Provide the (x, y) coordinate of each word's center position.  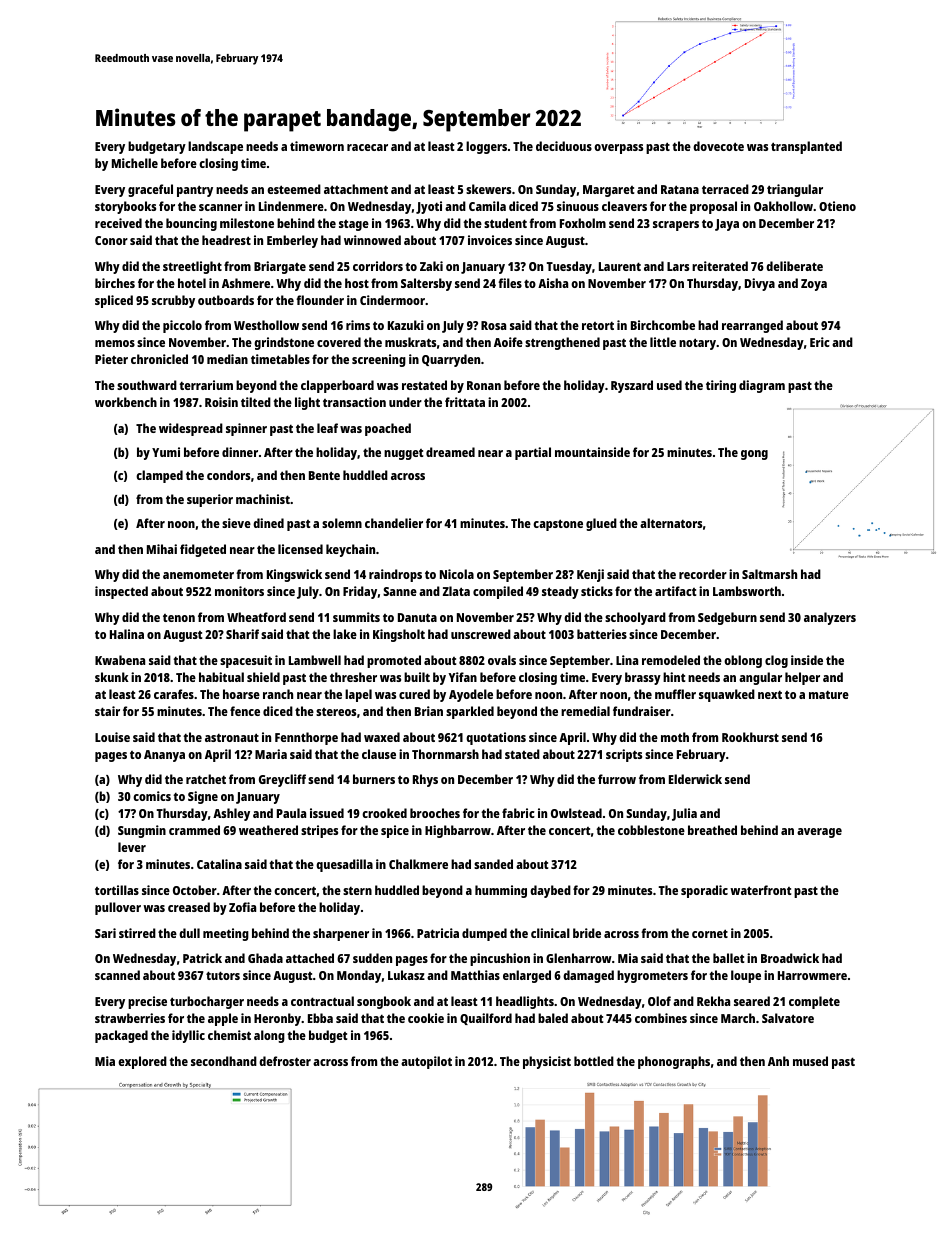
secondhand (224, 1061)
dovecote (718, 146)
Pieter (111, 359)
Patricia (438, 933)
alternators (671, 523)
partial (533, 453)
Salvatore (788, 1018)
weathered (268, 830)
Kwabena (120, 660)
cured (414, 694)
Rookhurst (750, 737)
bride (587, 933)
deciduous (564, 146)
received (118, 223)
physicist (547, 1062)
